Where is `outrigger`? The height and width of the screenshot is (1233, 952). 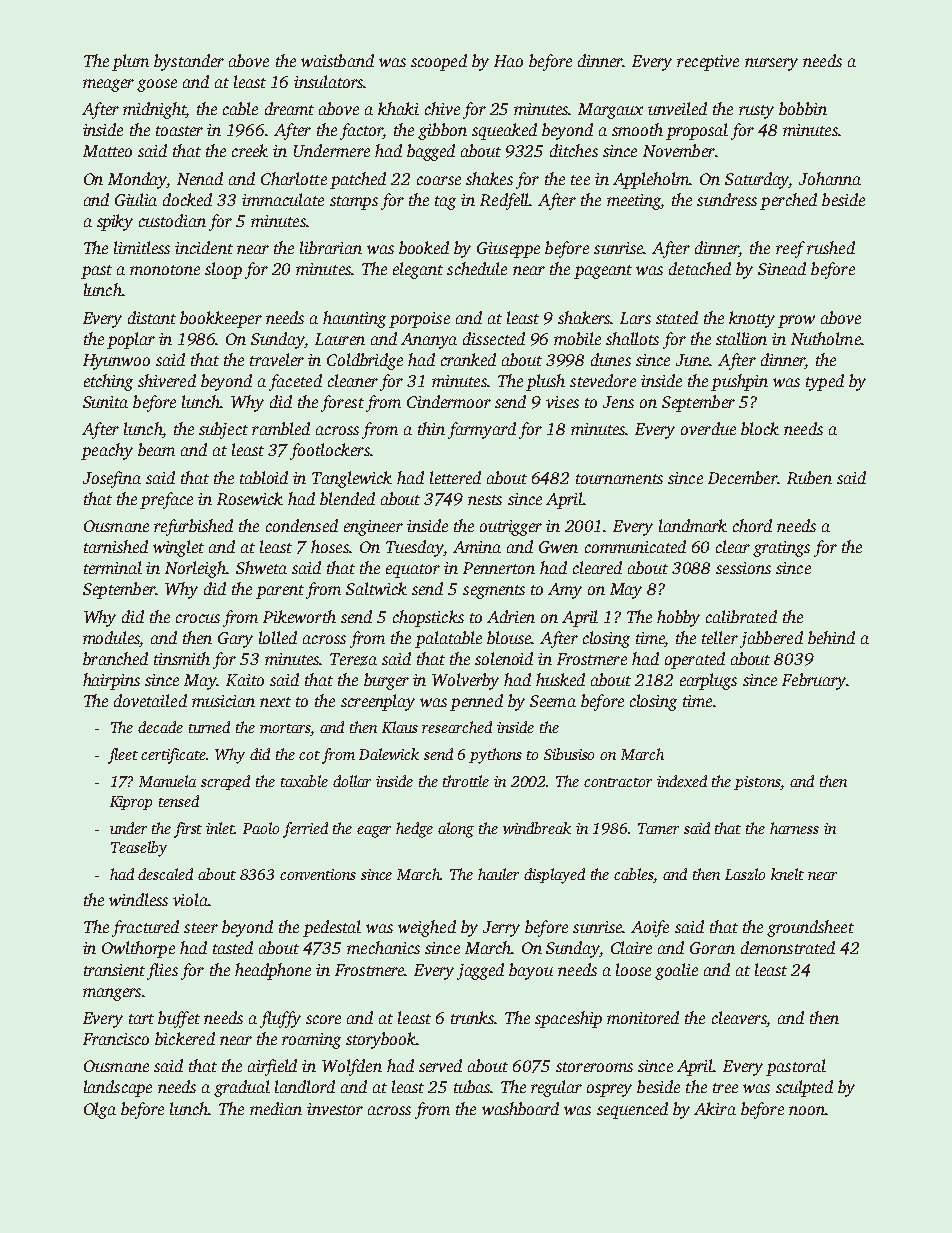
outrigger is located at coordinates (511, 528).
